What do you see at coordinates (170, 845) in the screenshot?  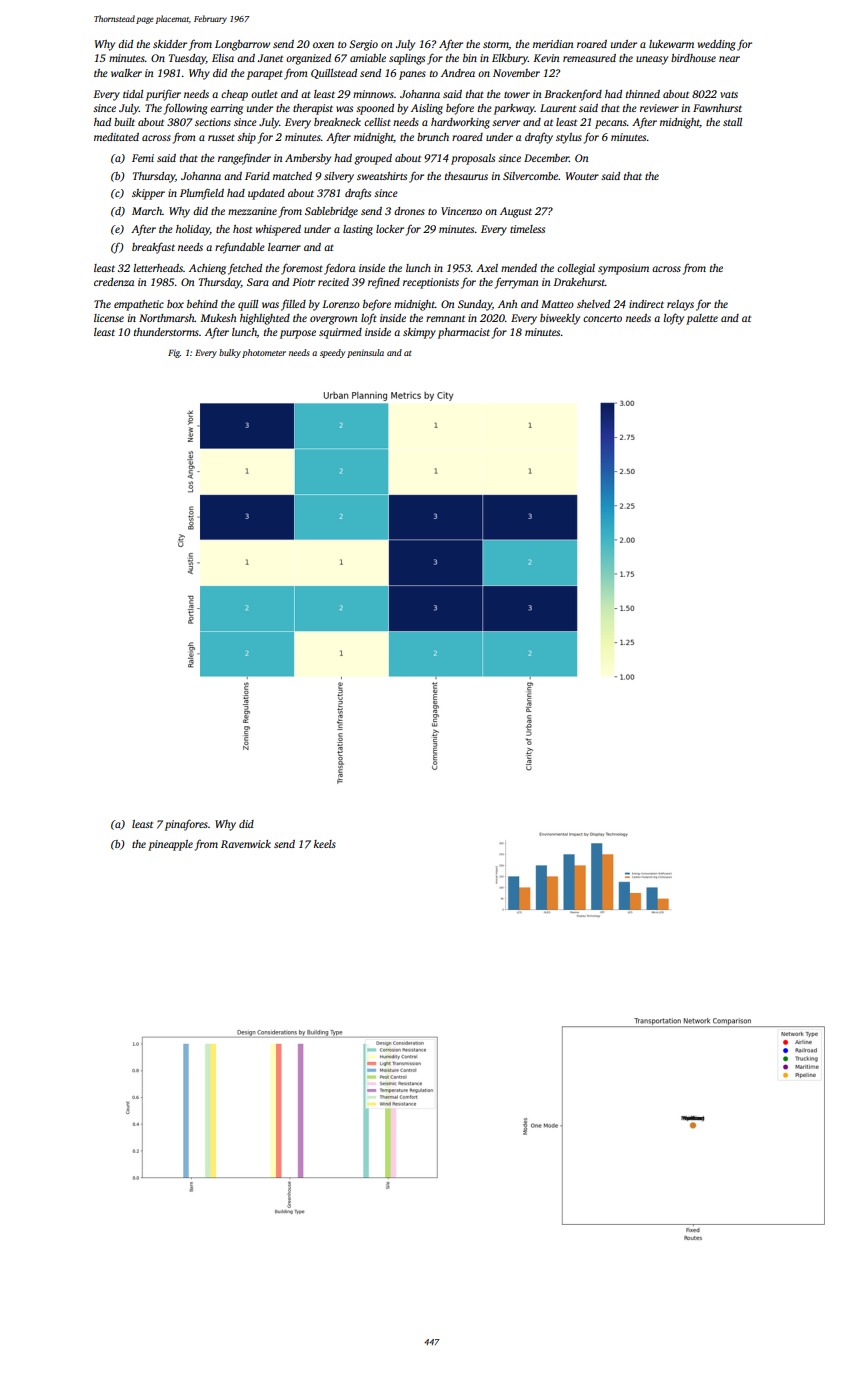 I see `pineapple` at bounding box center [170, 845].
